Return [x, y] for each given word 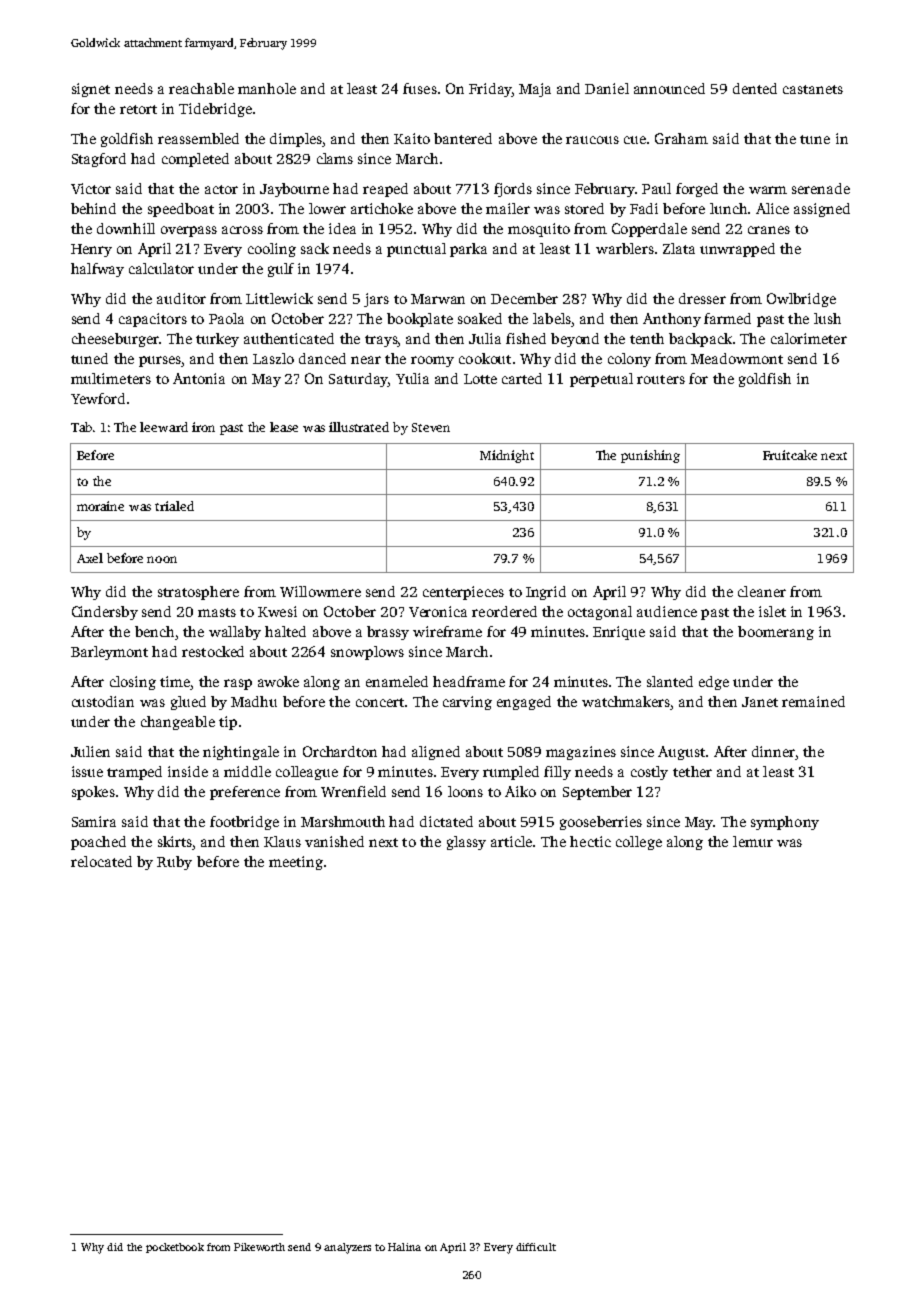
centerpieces [463, 593]
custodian [103, 701]
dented [755, 88]
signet [91, 90]
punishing [650, 456]
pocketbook [175, 1248]
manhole [267, 88]
